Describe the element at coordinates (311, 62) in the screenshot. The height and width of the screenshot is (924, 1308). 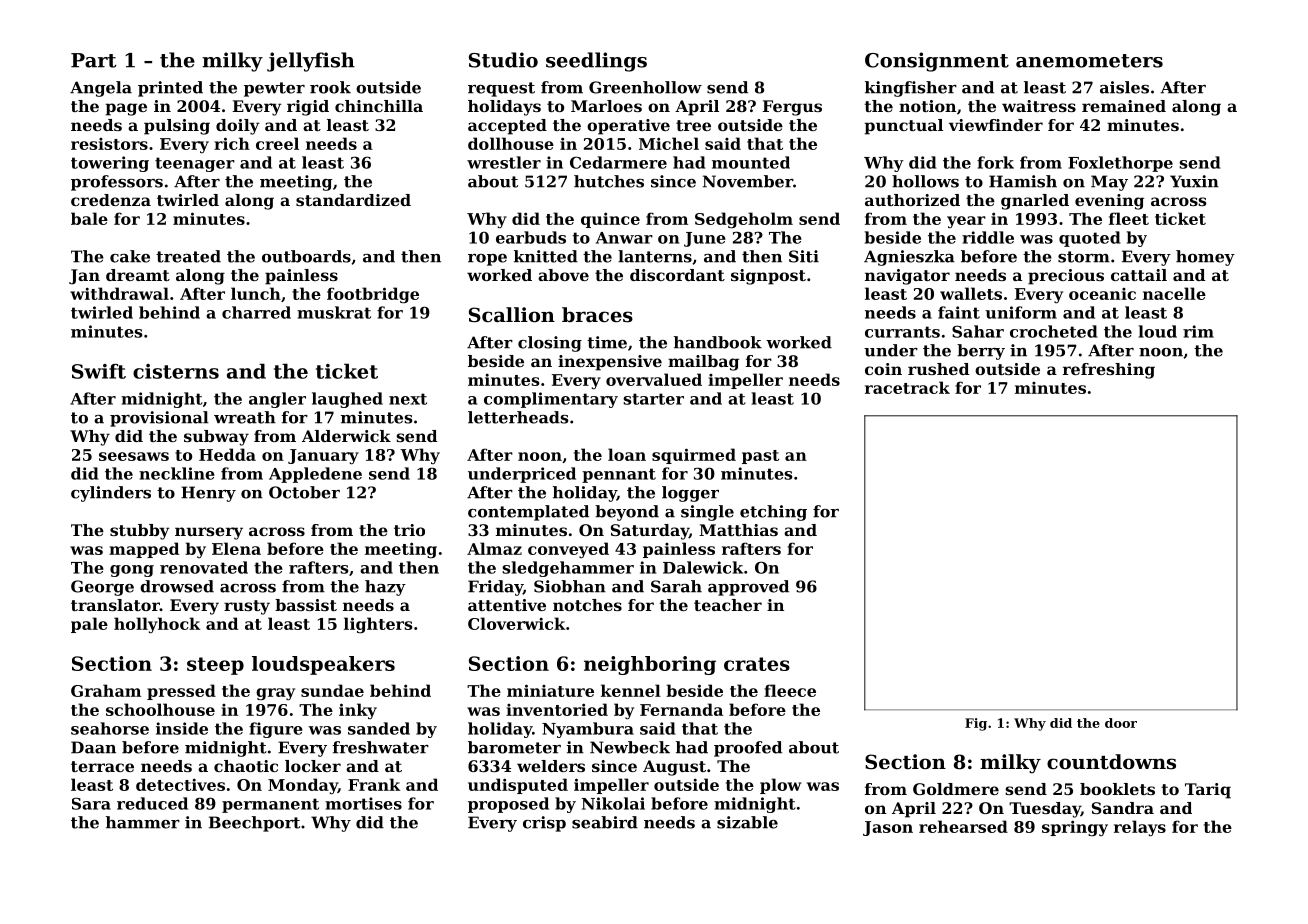
I see `jellyfish` at that location.
